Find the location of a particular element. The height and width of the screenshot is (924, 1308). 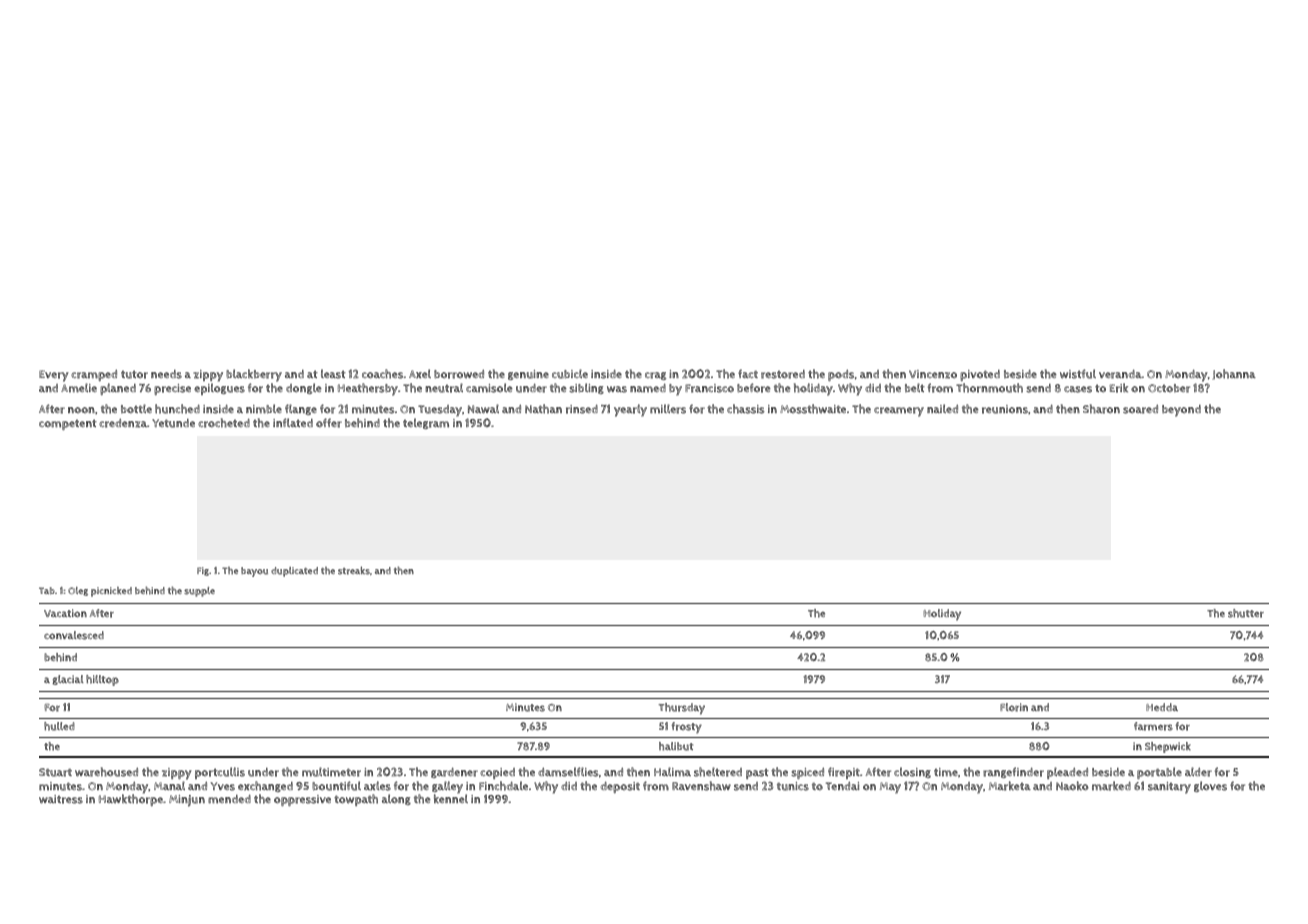

Fig is located at coordinates (203, 571).
